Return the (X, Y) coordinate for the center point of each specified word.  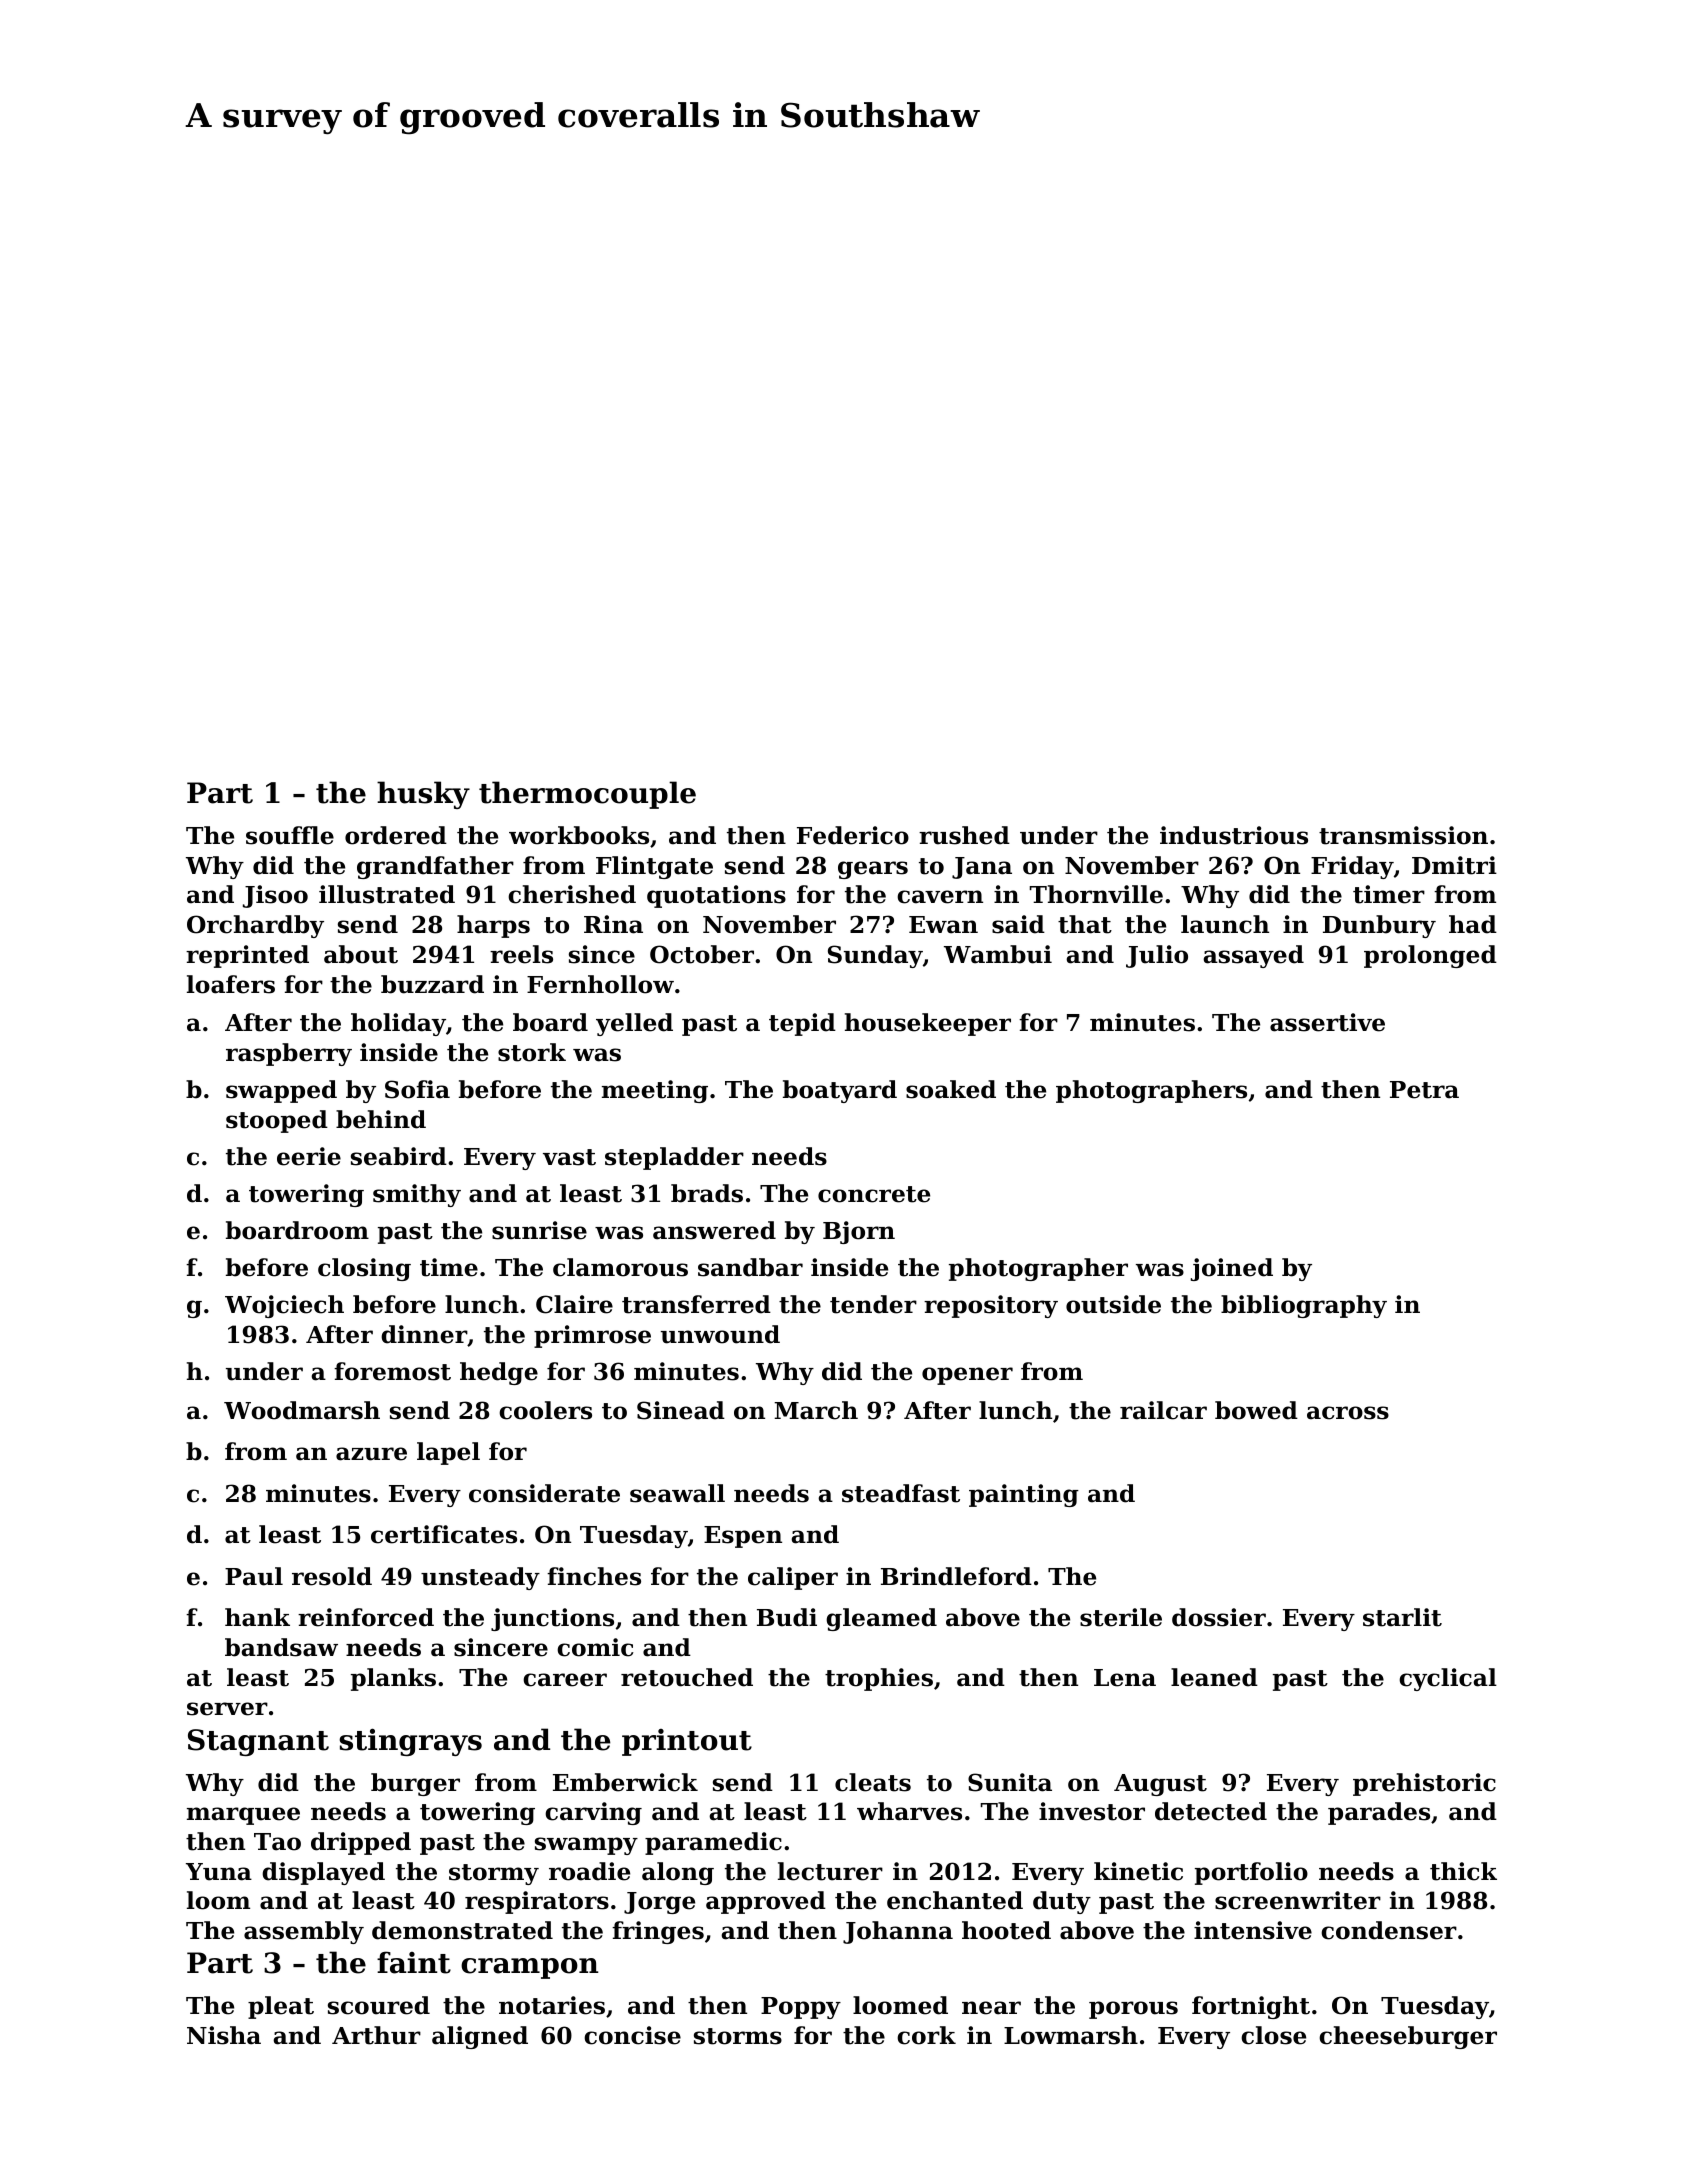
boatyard (840, 1091)
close (1273, 2035)
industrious (1234, 835)
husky (423, 795)
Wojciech (284, 1306)
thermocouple (587, 795)
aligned (480, 2037)
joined (1232, 1269)
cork (926, 2035)
